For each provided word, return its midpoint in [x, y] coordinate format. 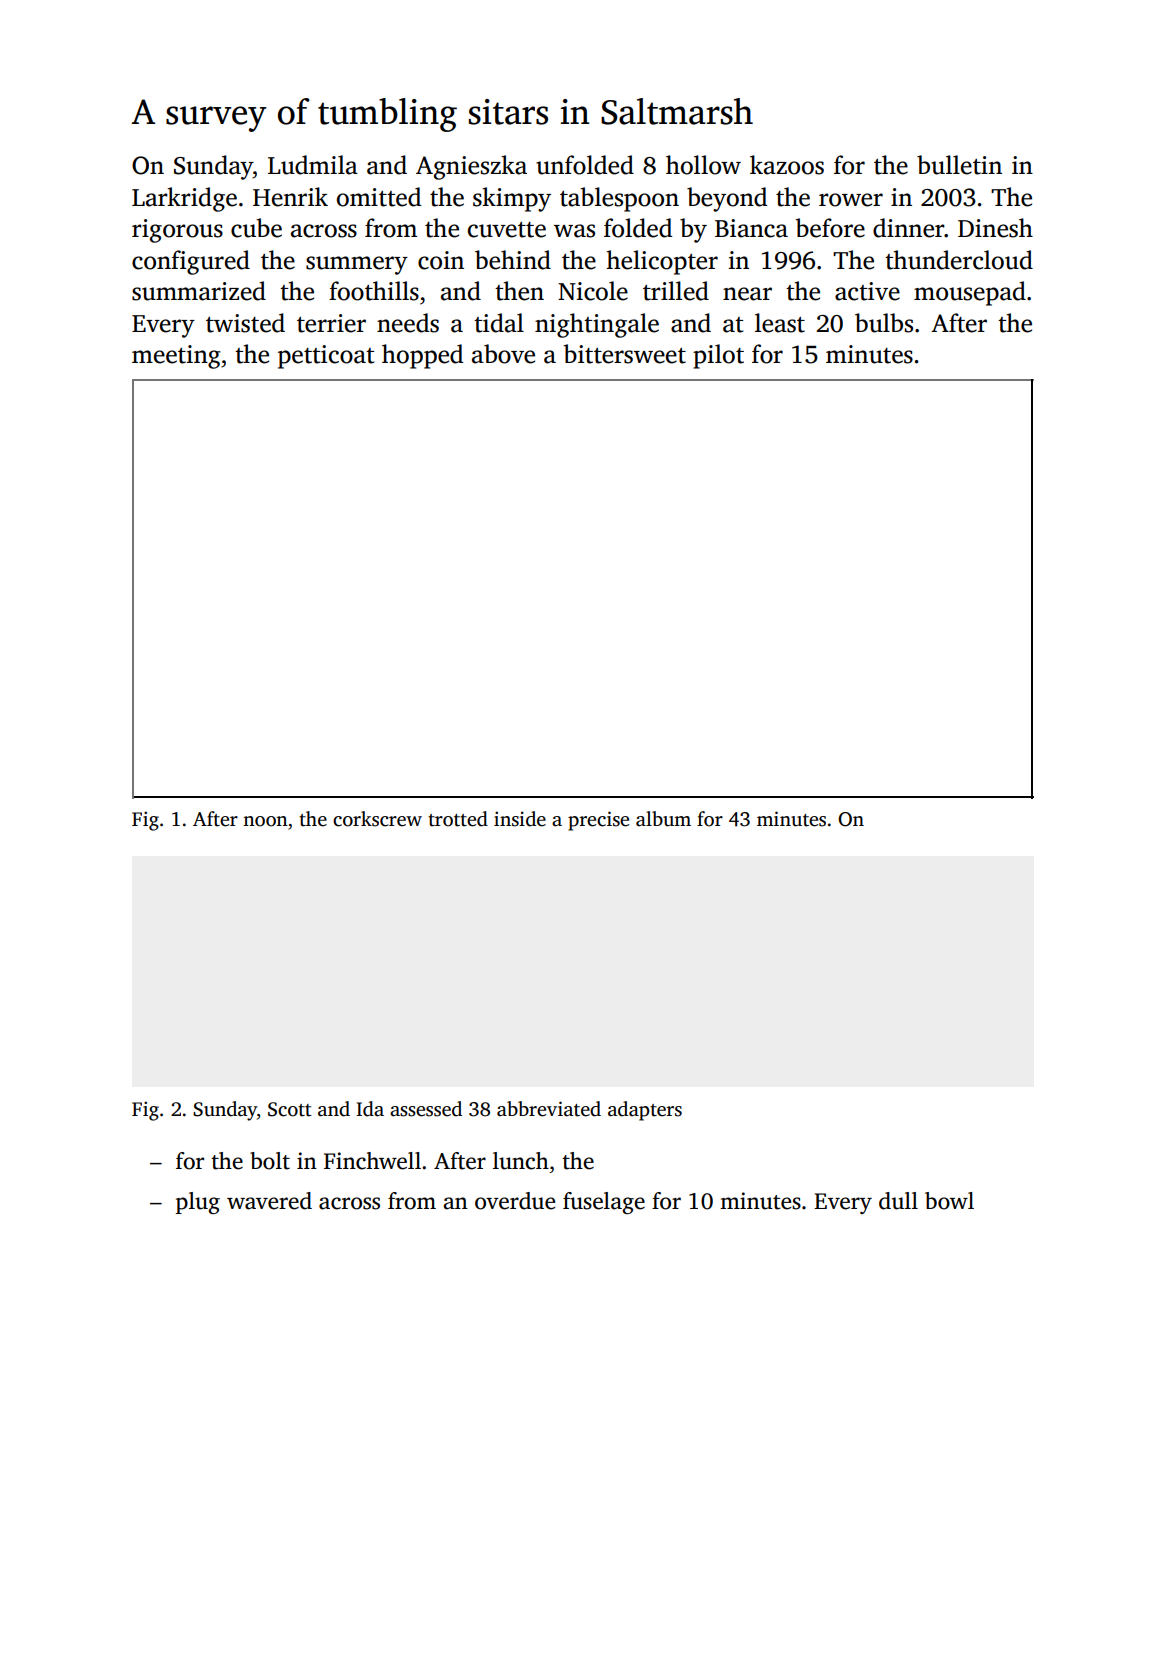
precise [598, 821]
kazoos [787, 165]
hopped [422, 356]
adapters [645, 1111]
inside [520, 819]
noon [265, 821]
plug [198, 1203]
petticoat [326, 357]
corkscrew [377, 819]
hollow [703, 165]
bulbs [884, 323]
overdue [515, 1201]
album [663, 819]
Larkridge [184, 199]
